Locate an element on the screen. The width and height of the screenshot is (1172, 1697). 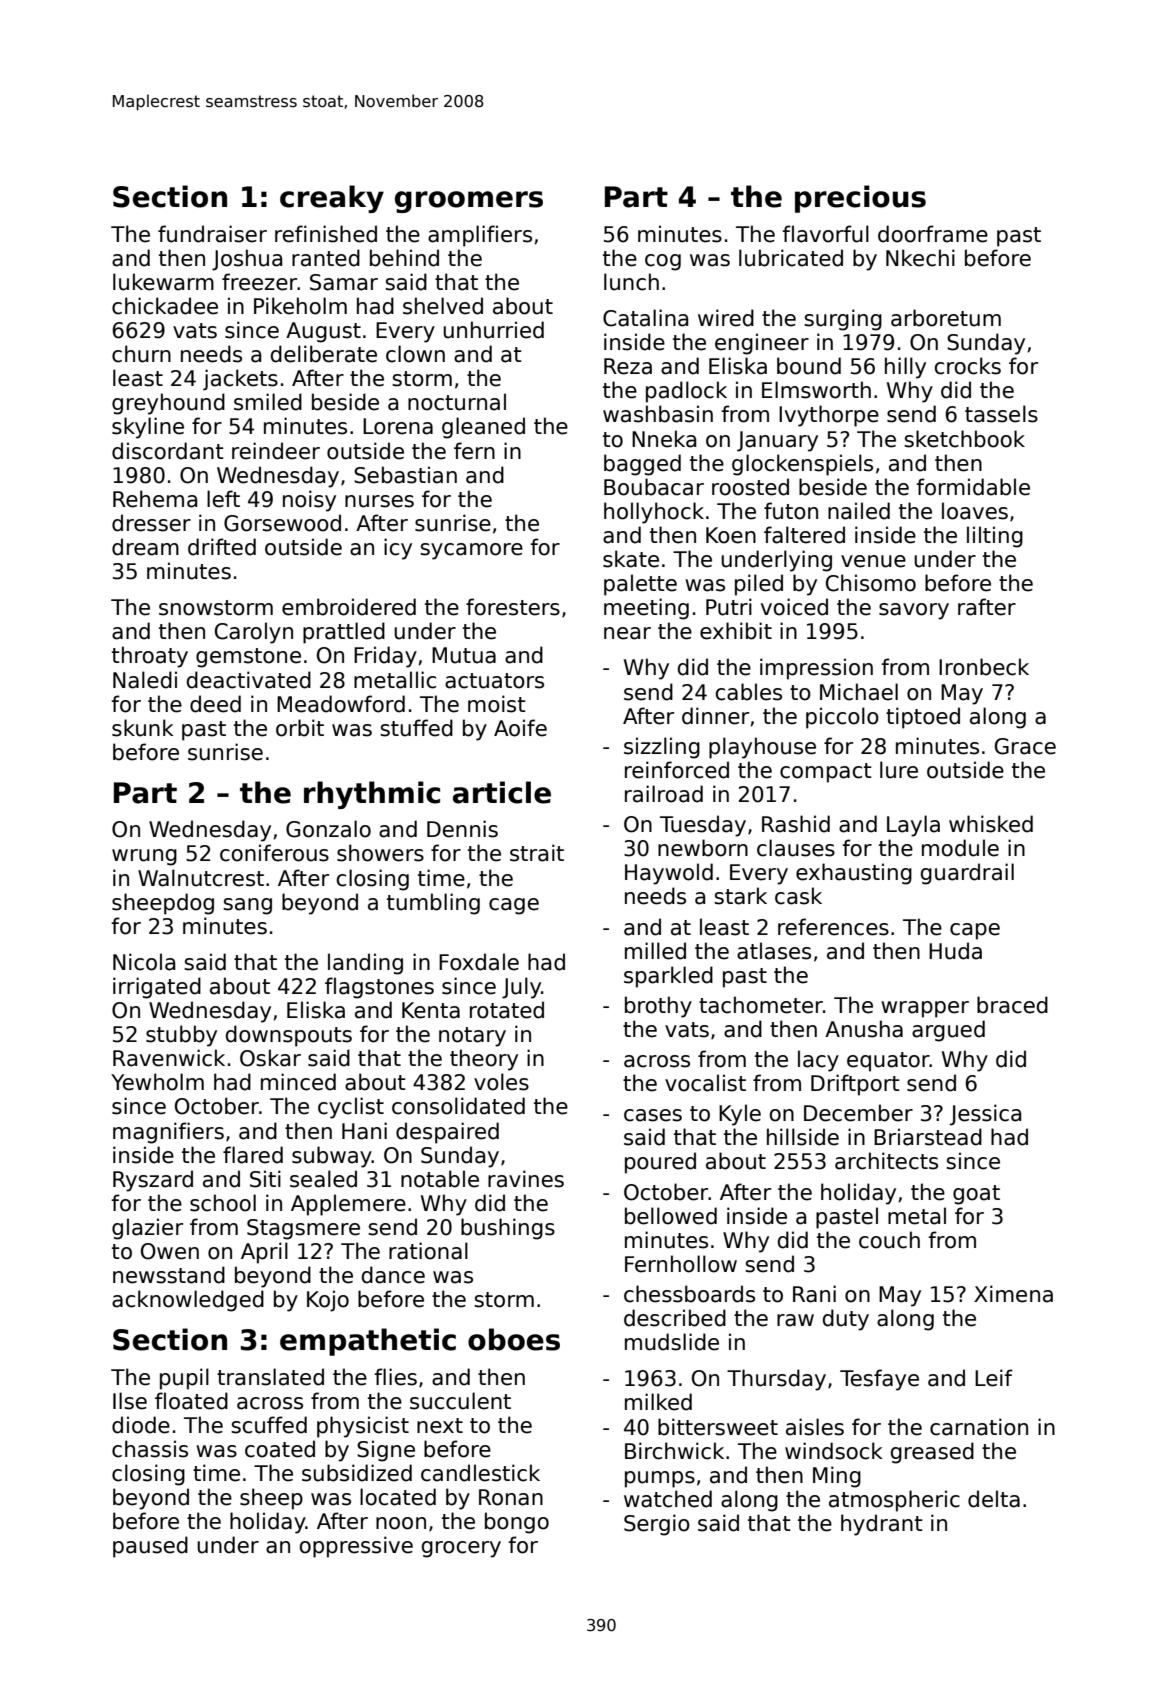
floated is located at coordinates (191, 1401).
